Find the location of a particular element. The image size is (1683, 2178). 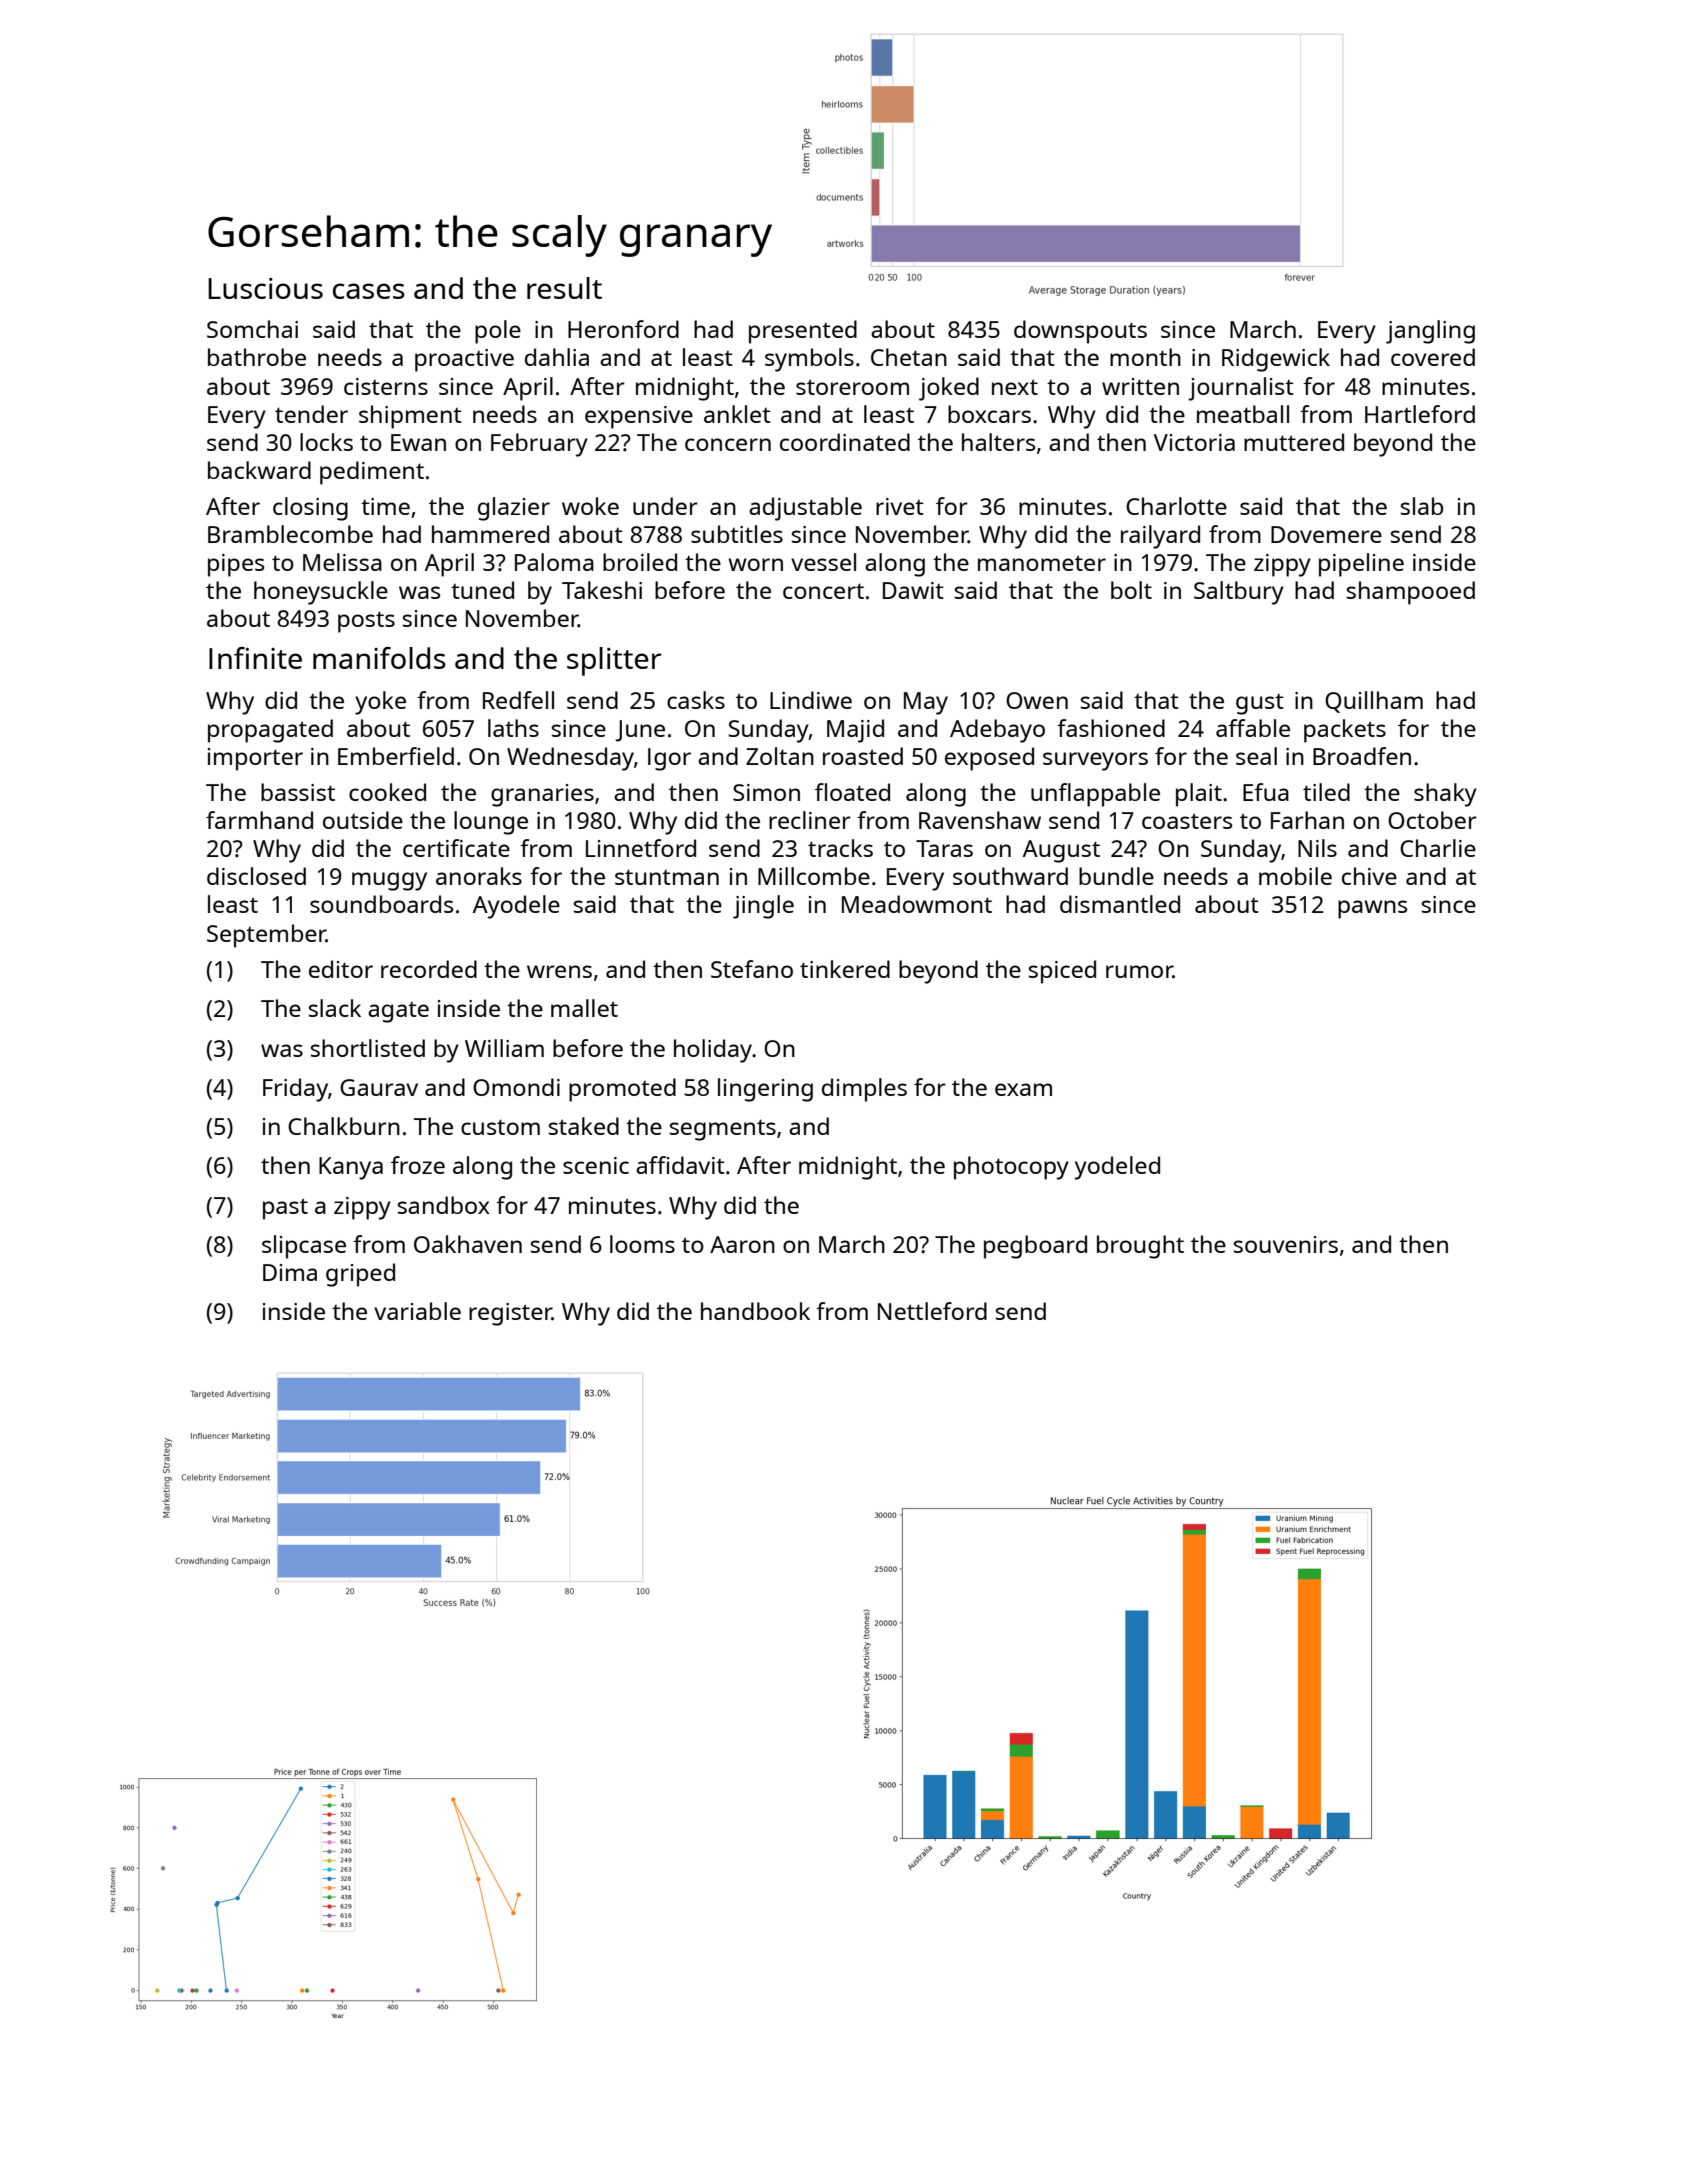

tender is located at coordinates (311, 414).
